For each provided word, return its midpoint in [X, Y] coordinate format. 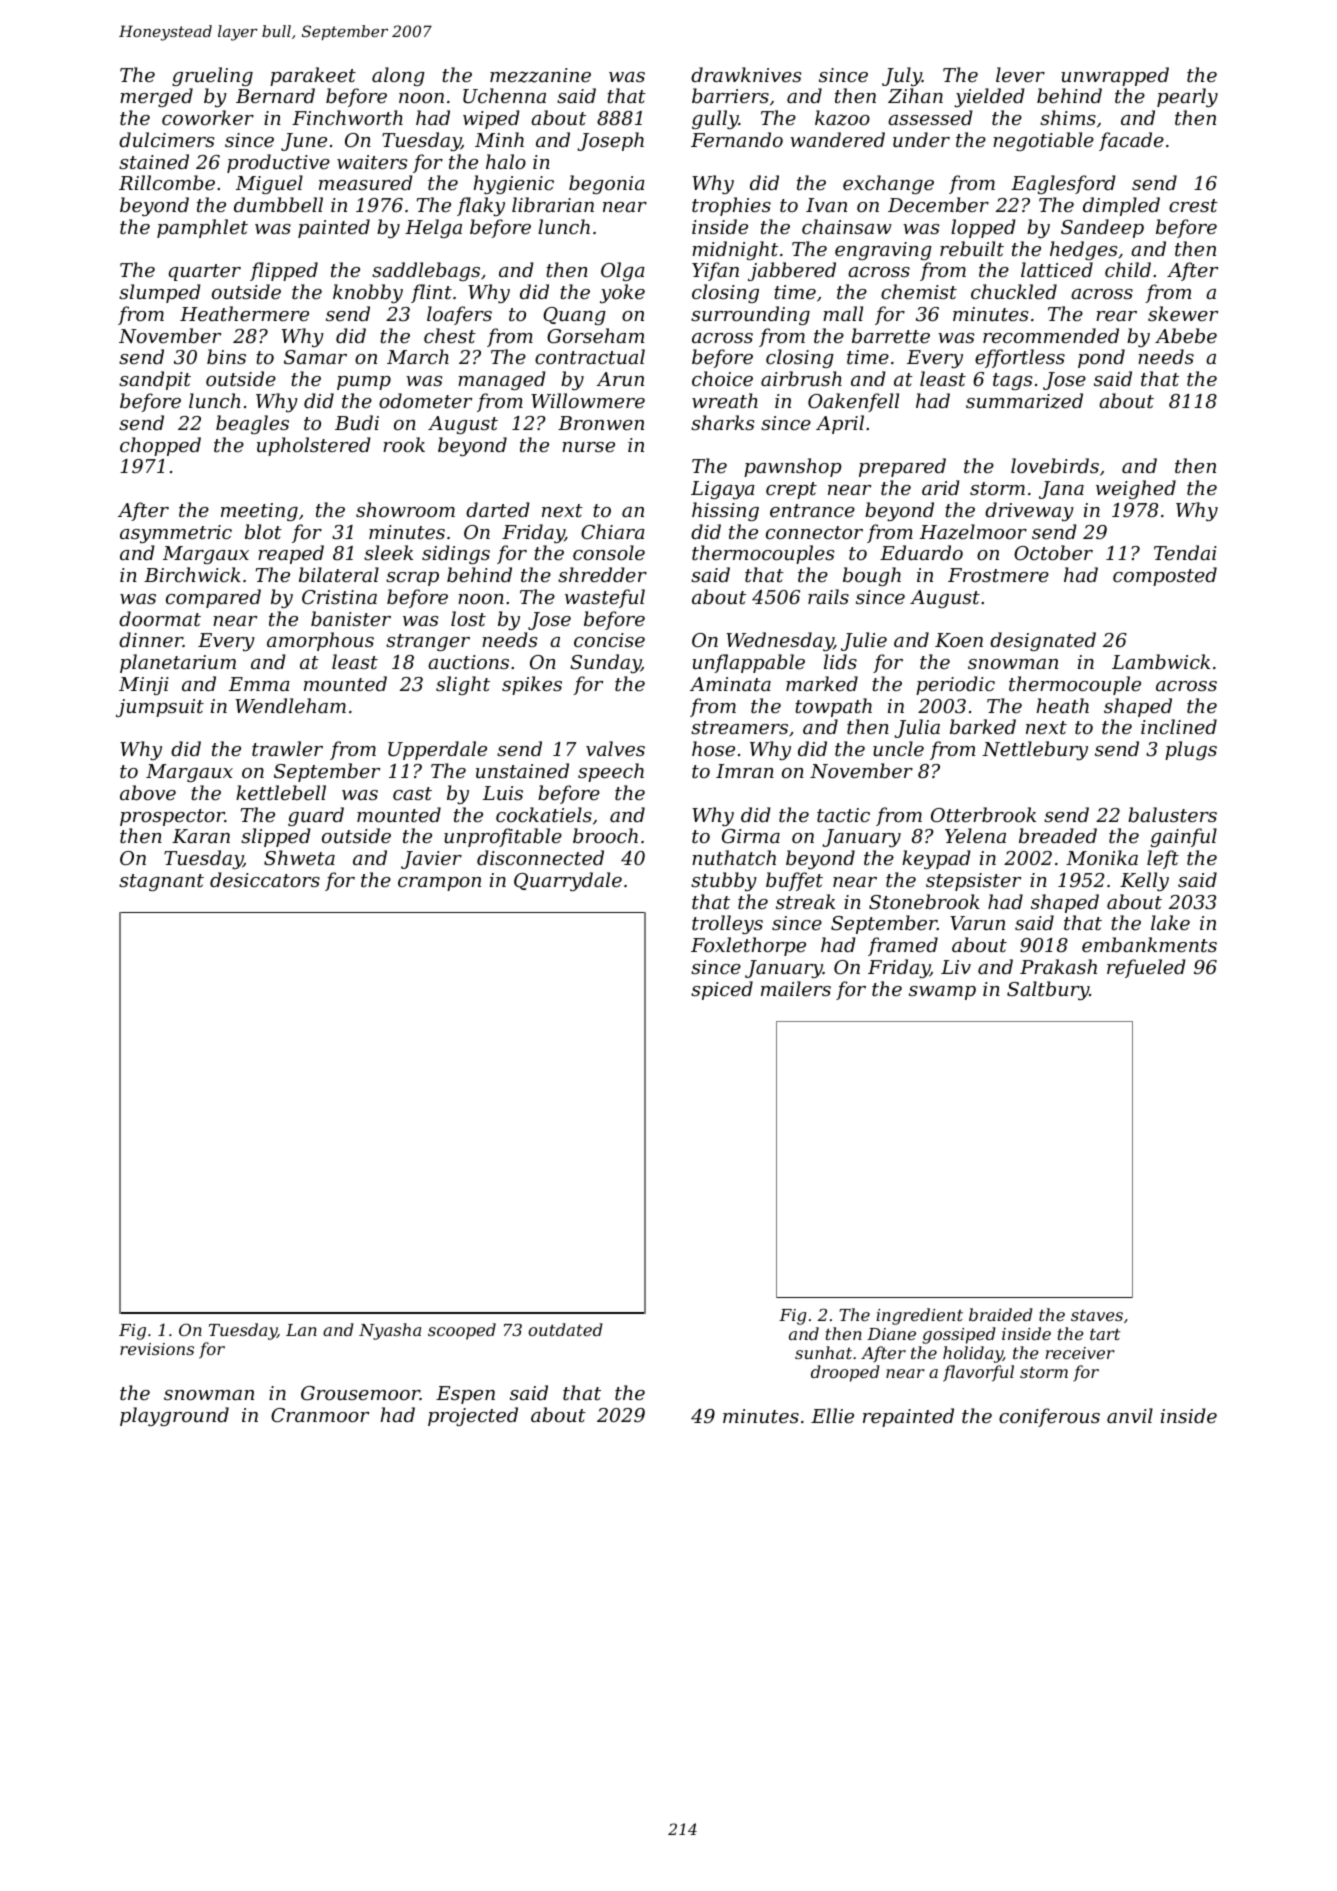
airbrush [801, 378]
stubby [724, 881]
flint [431, 293]
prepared [902, 467]
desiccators [265, 879]
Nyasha [390, 1331]
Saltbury [1048, 990]
